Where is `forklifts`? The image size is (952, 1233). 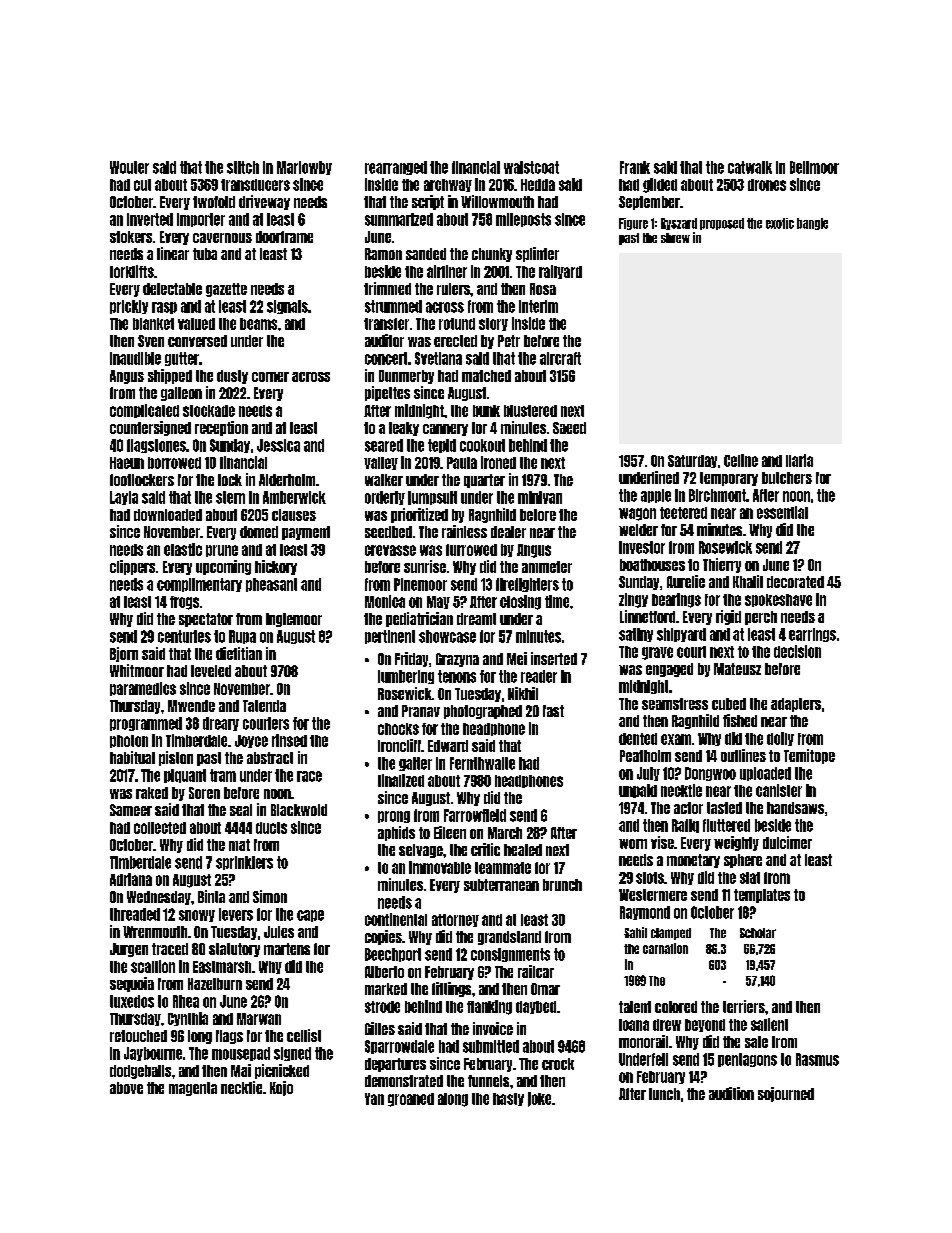 forklifts is located at coordinates (132, 271).
